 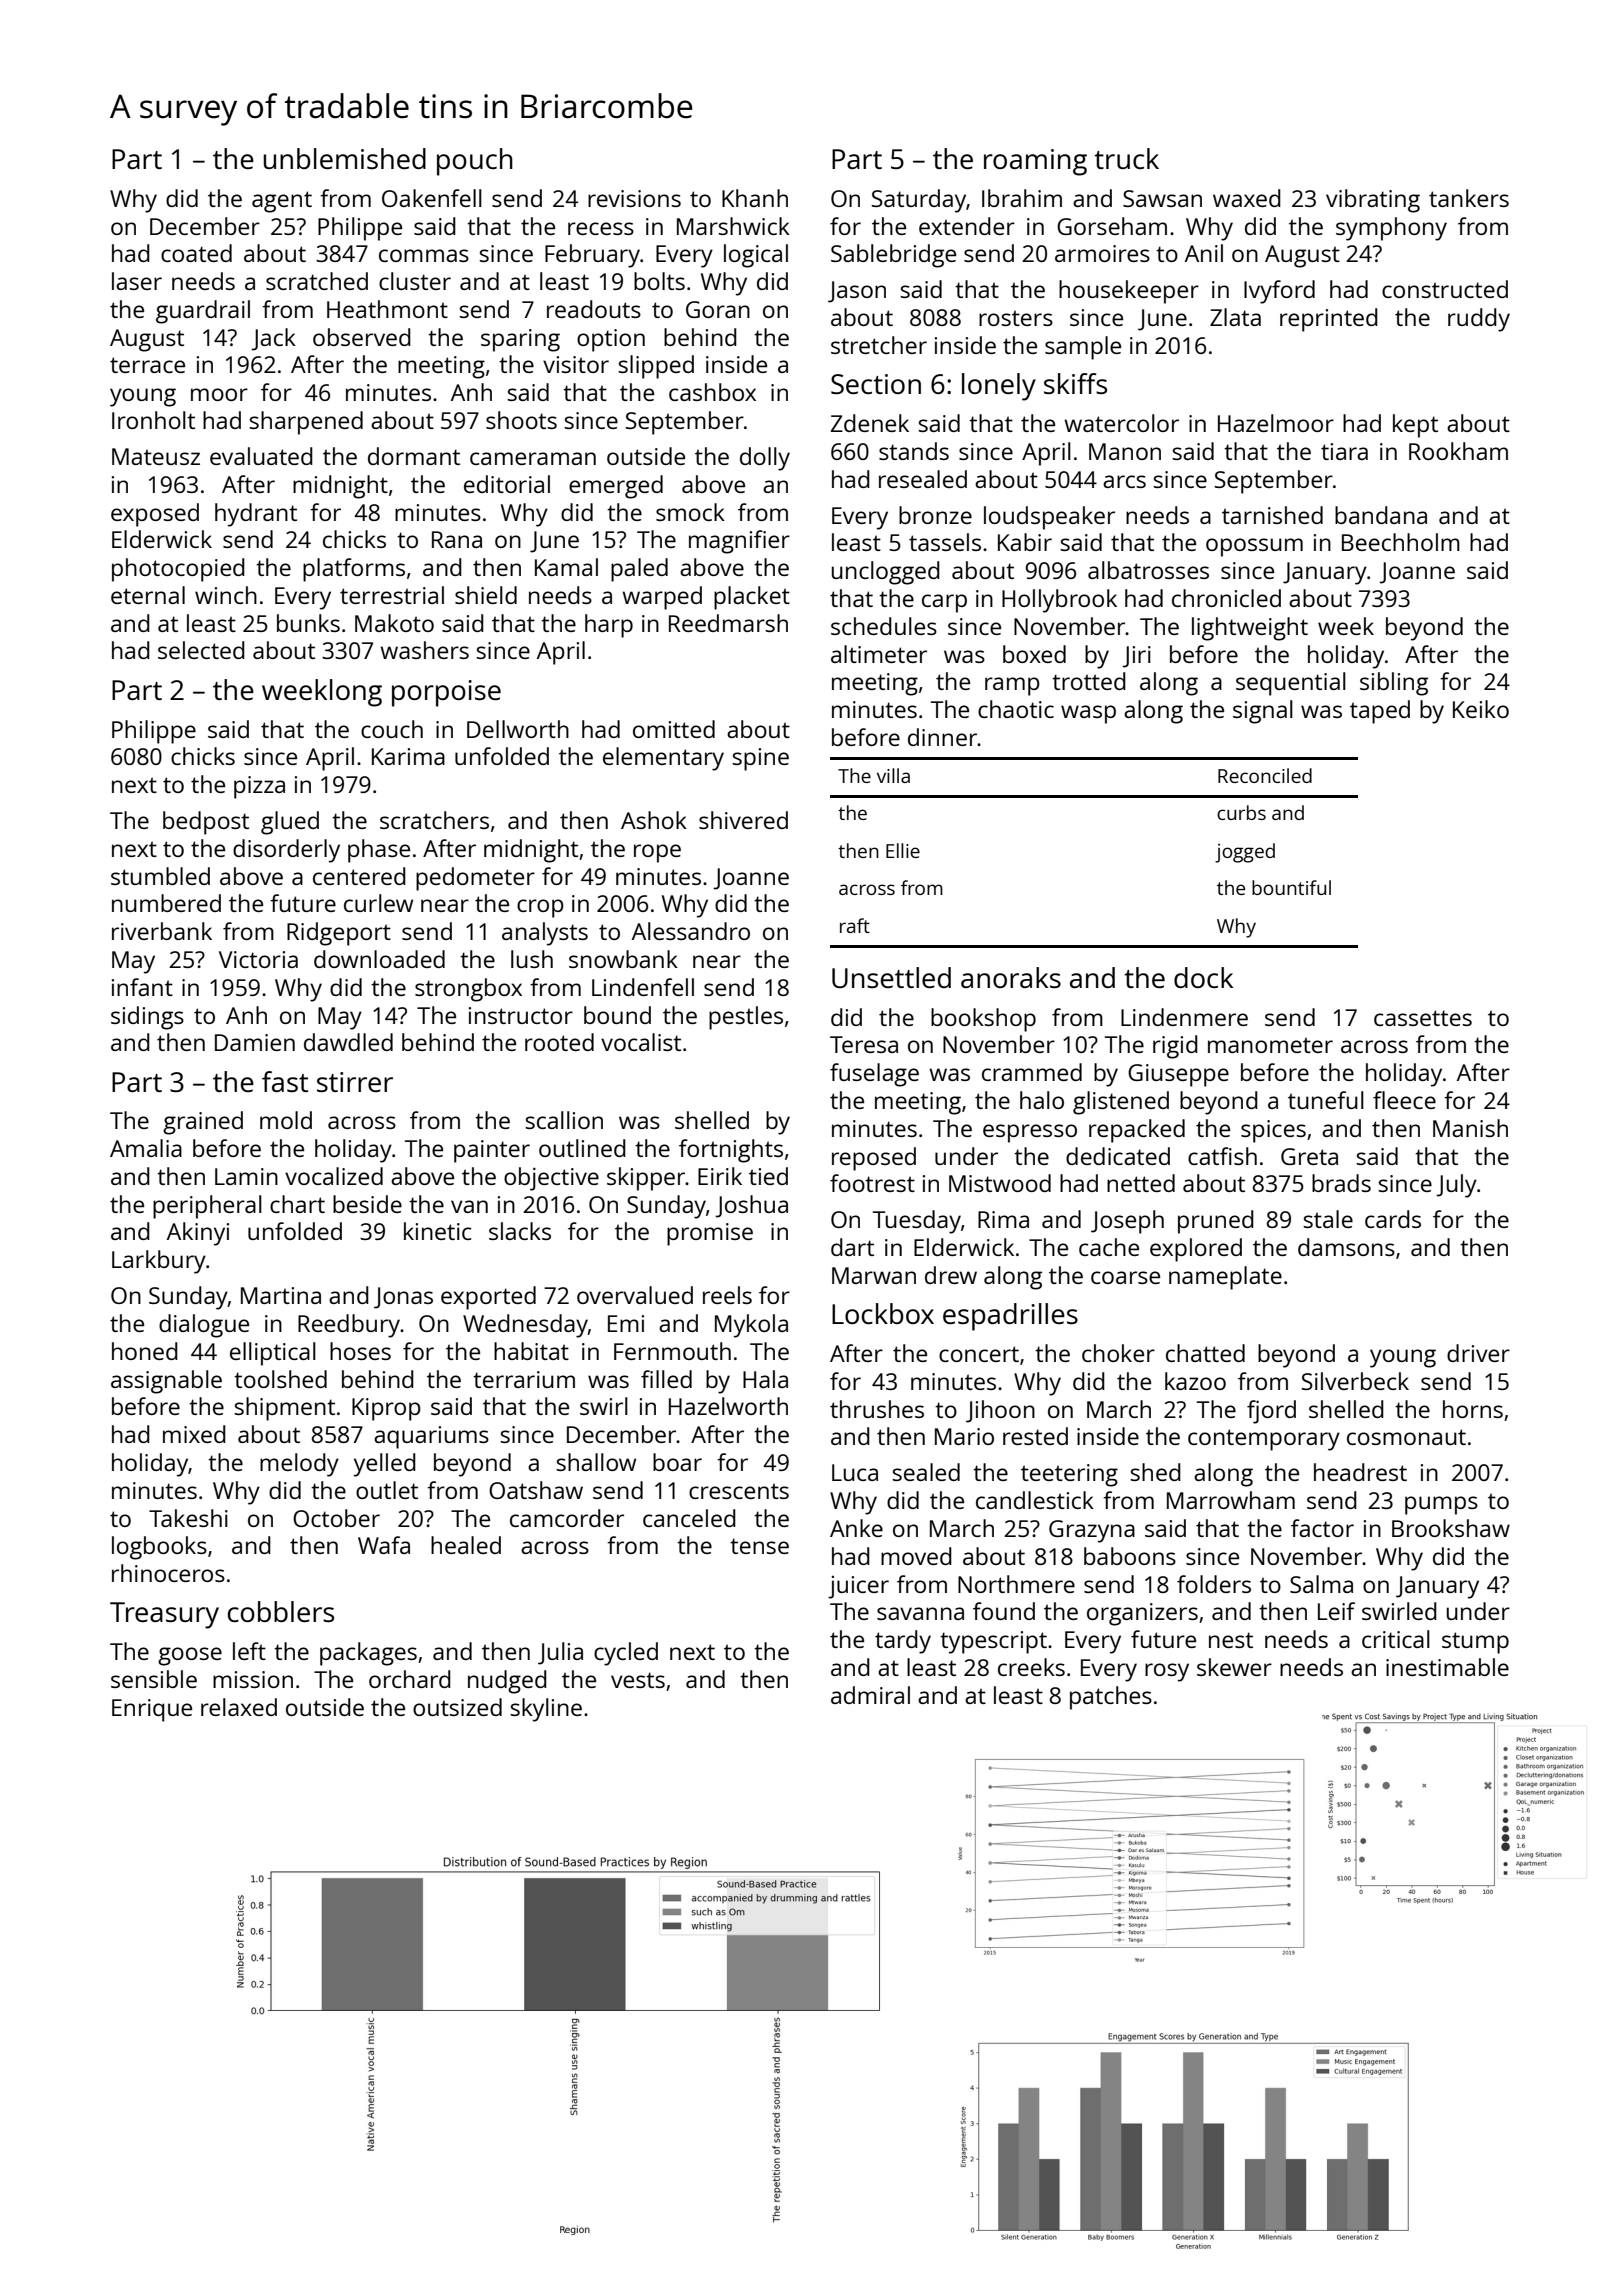 I want to click on crammed, so click(x=1032, y=1072).
